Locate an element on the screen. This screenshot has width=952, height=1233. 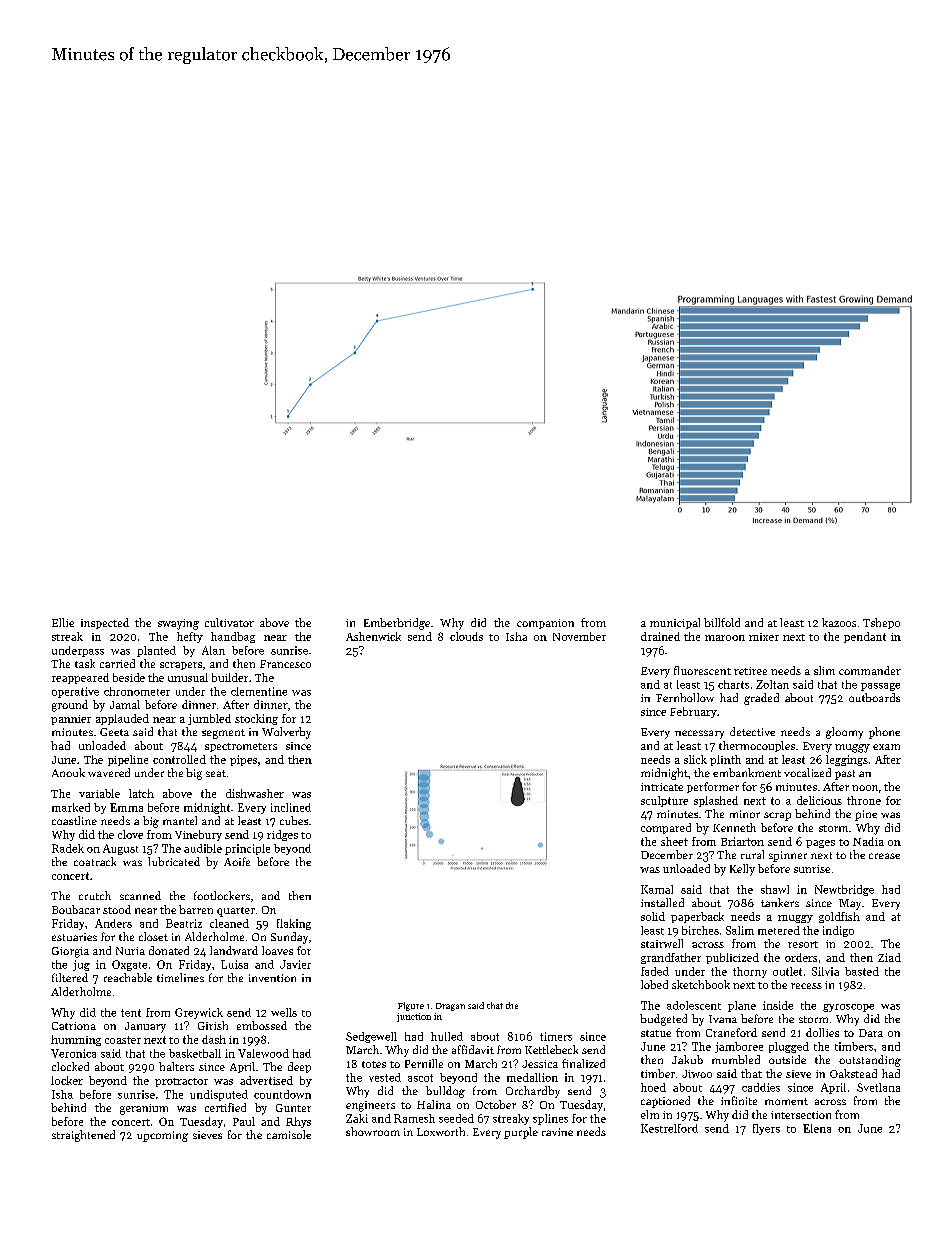
thermocouples is located at coordinates (757, 746).
